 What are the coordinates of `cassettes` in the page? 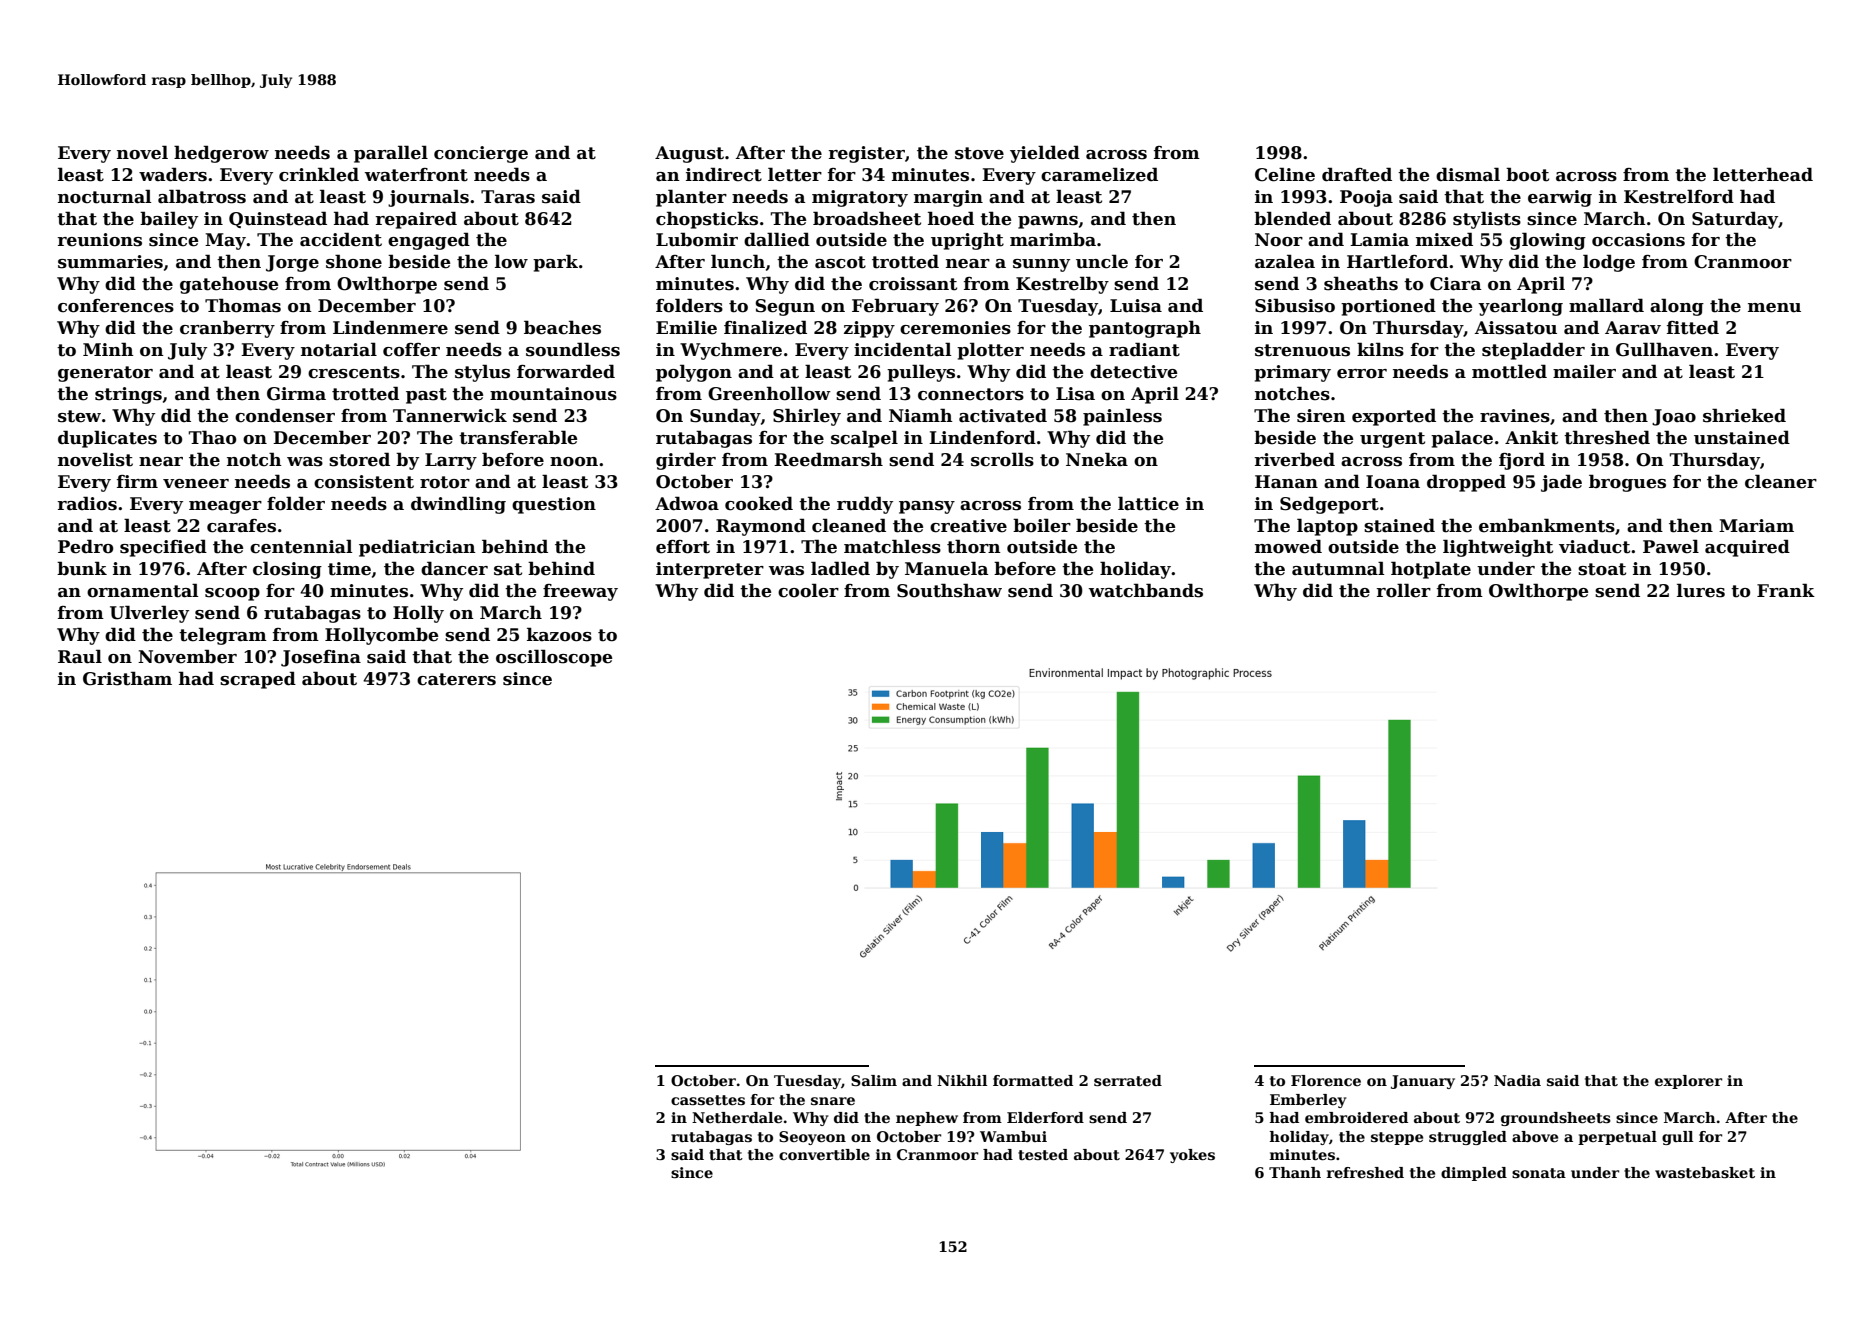 It's located at (708, 1100).
